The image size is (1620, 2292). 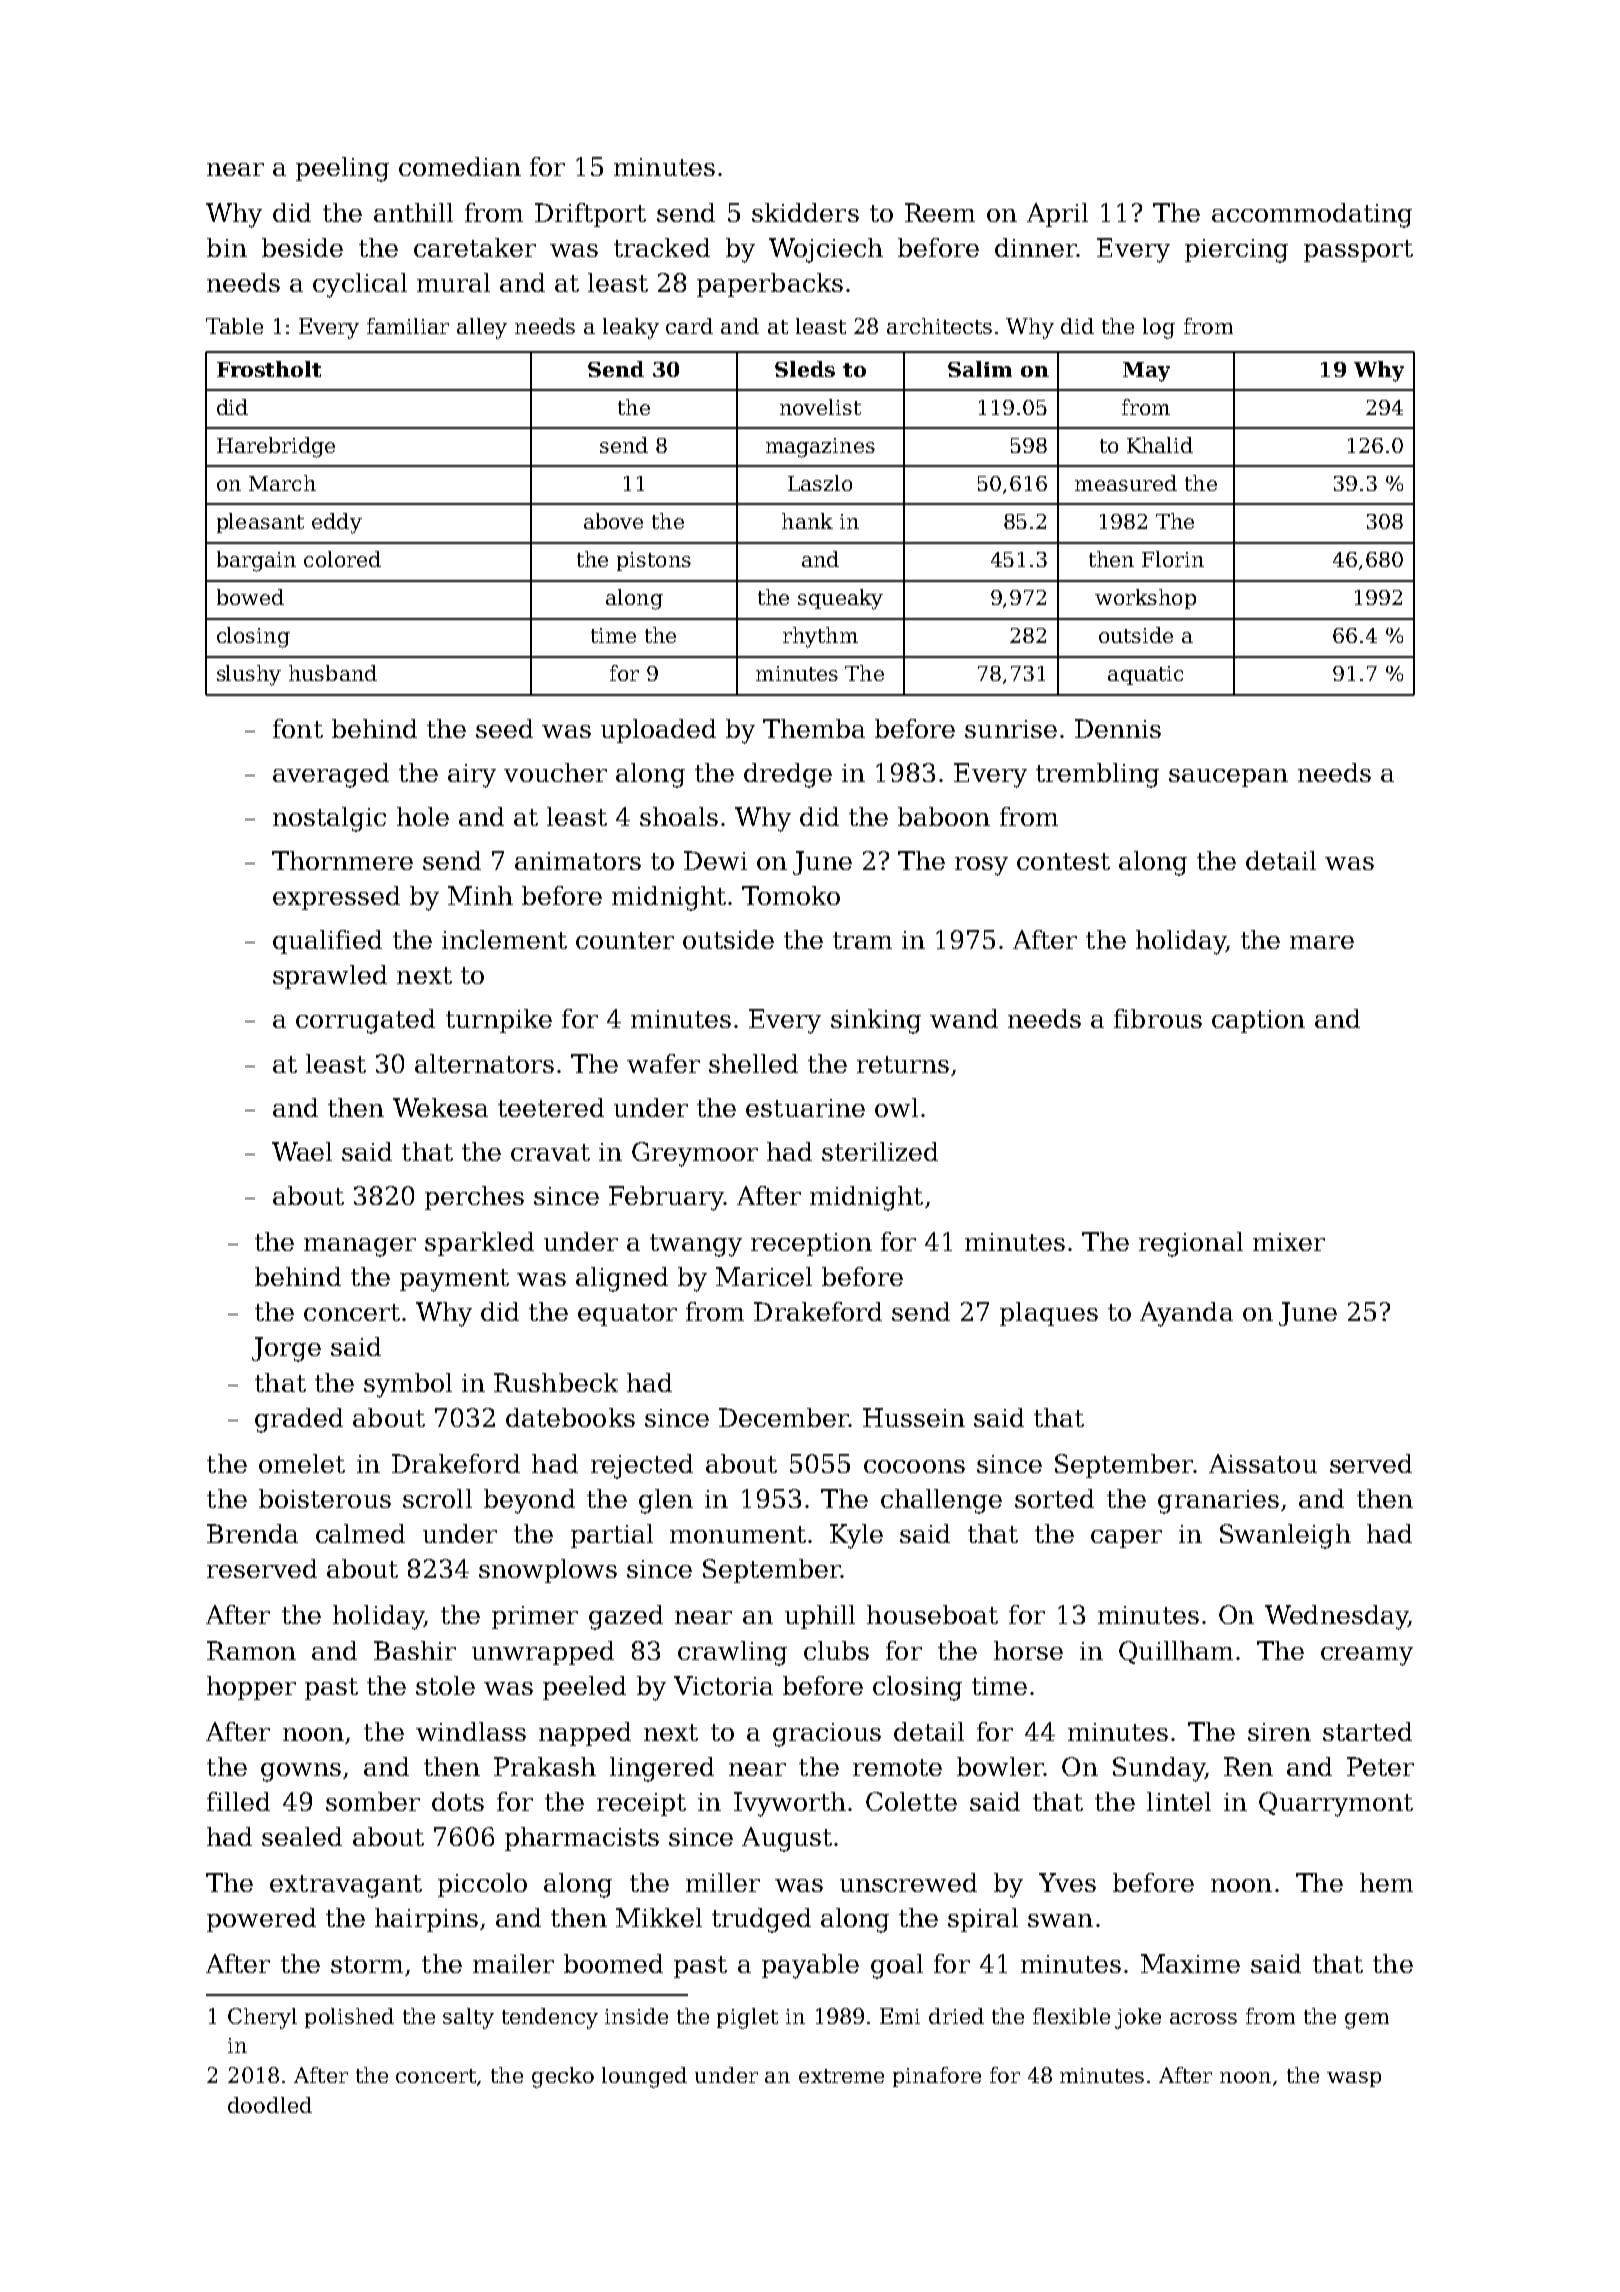 What do you see at coordinates (654, 561) in the document?
I see `pistons` at bounding box center [654, 561].
